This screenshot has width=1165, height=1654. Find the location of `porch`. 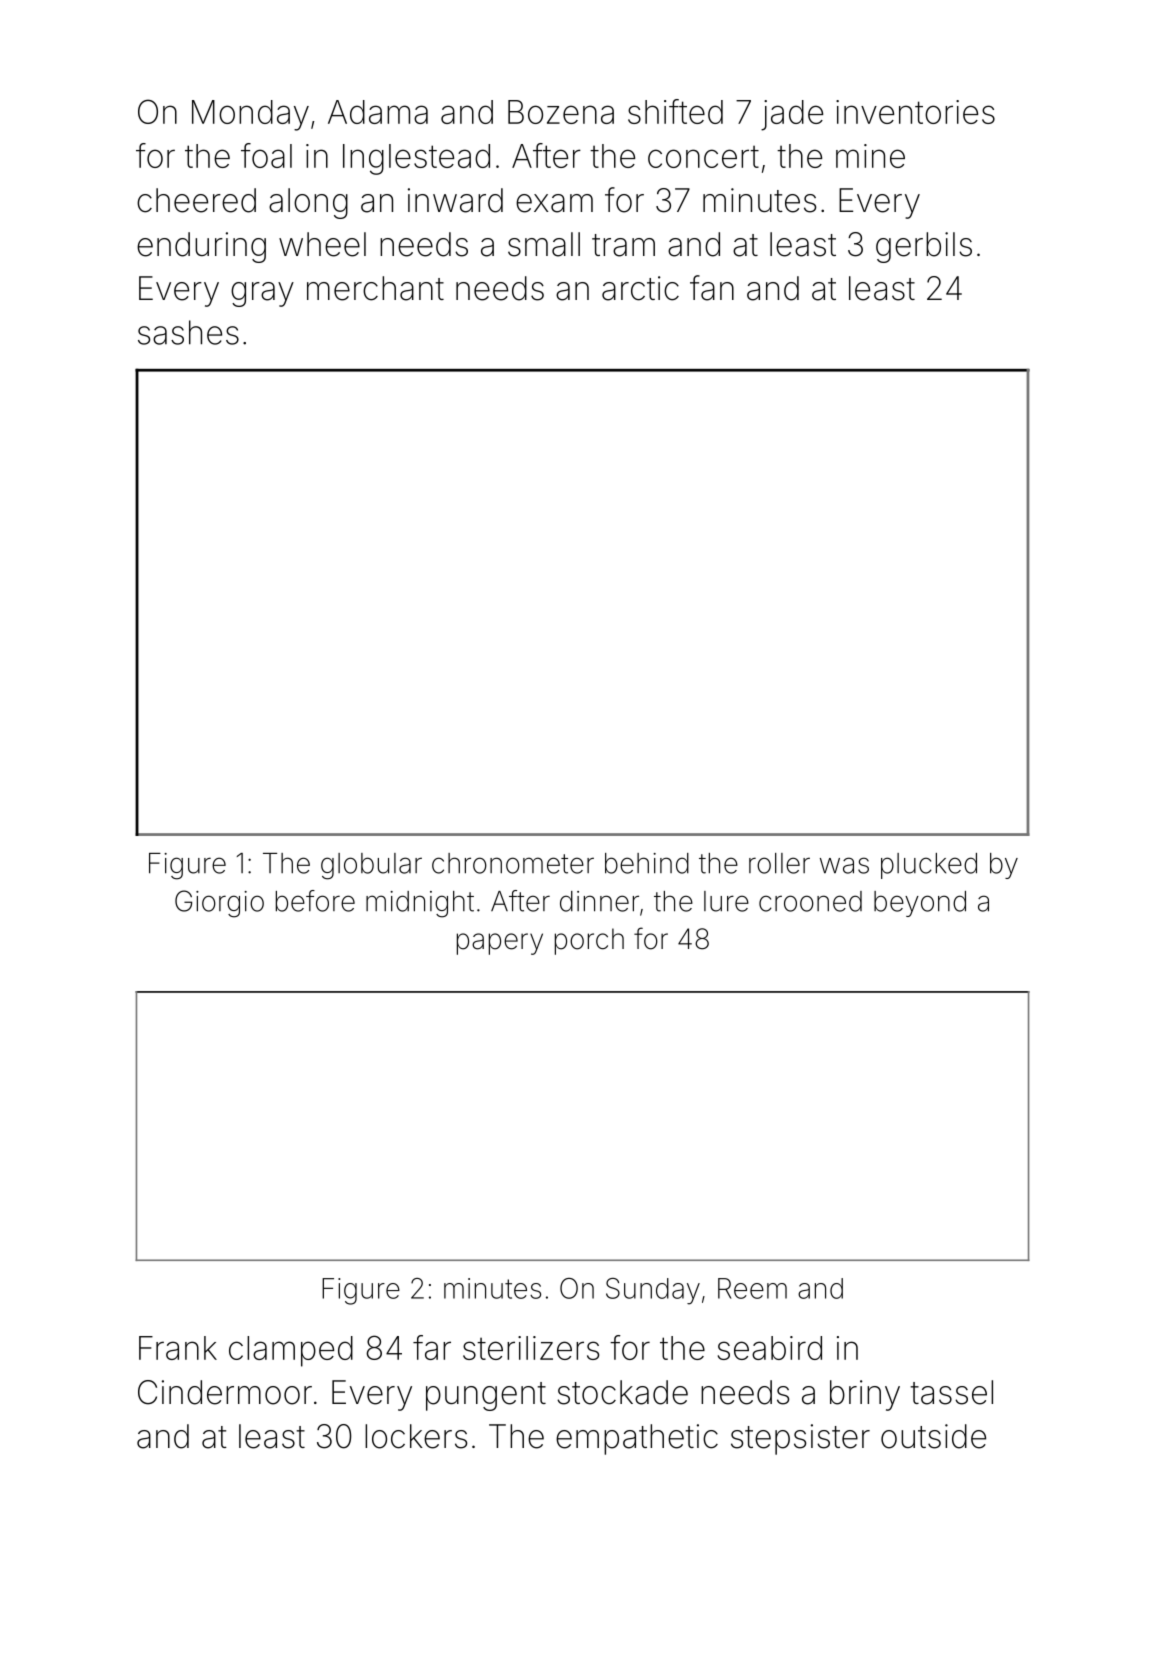

porch is located at coordinates (589, 941).
